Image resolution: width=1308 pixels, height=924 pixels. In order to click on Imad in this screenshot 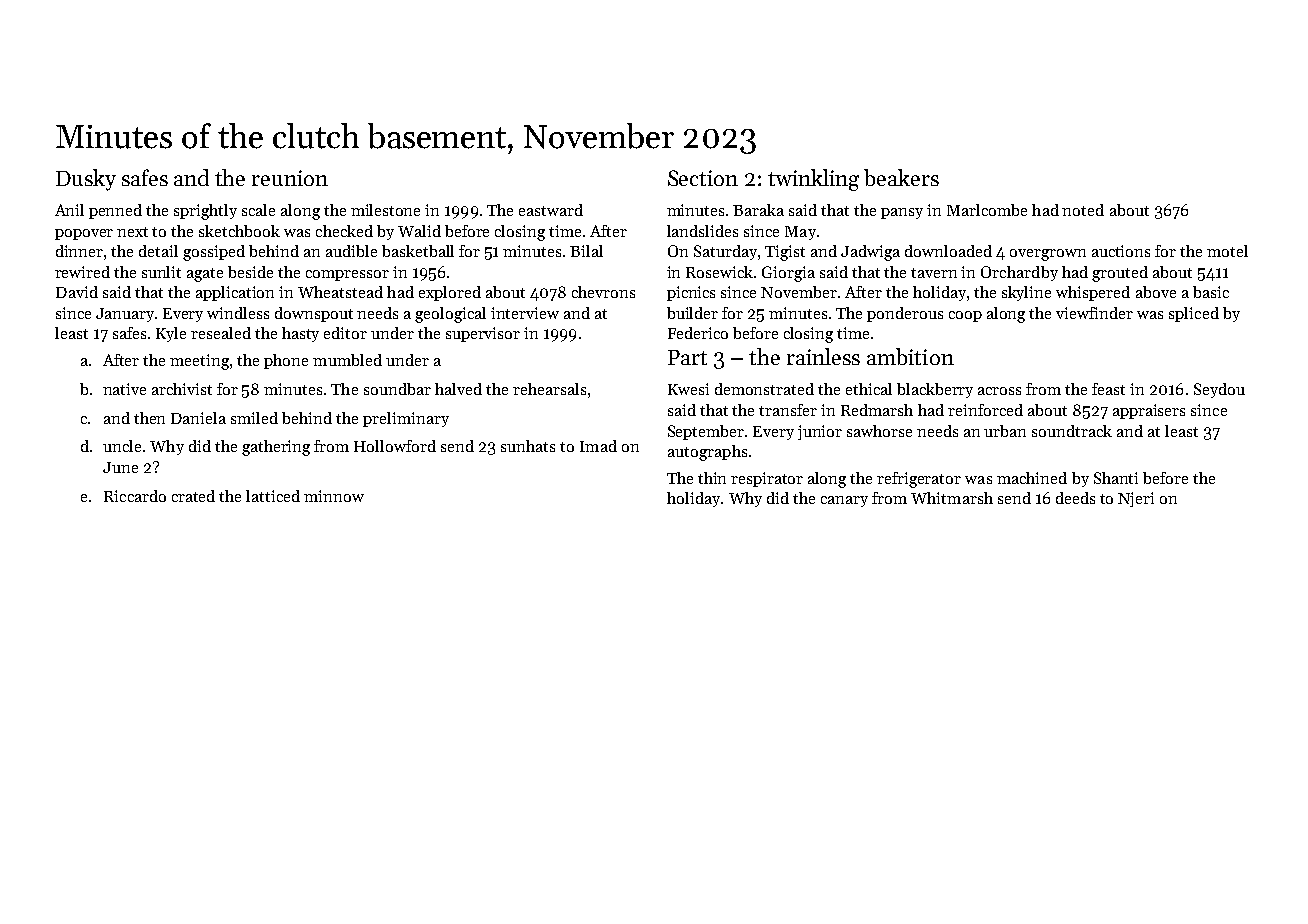, I will do `click(598, 446)`.
